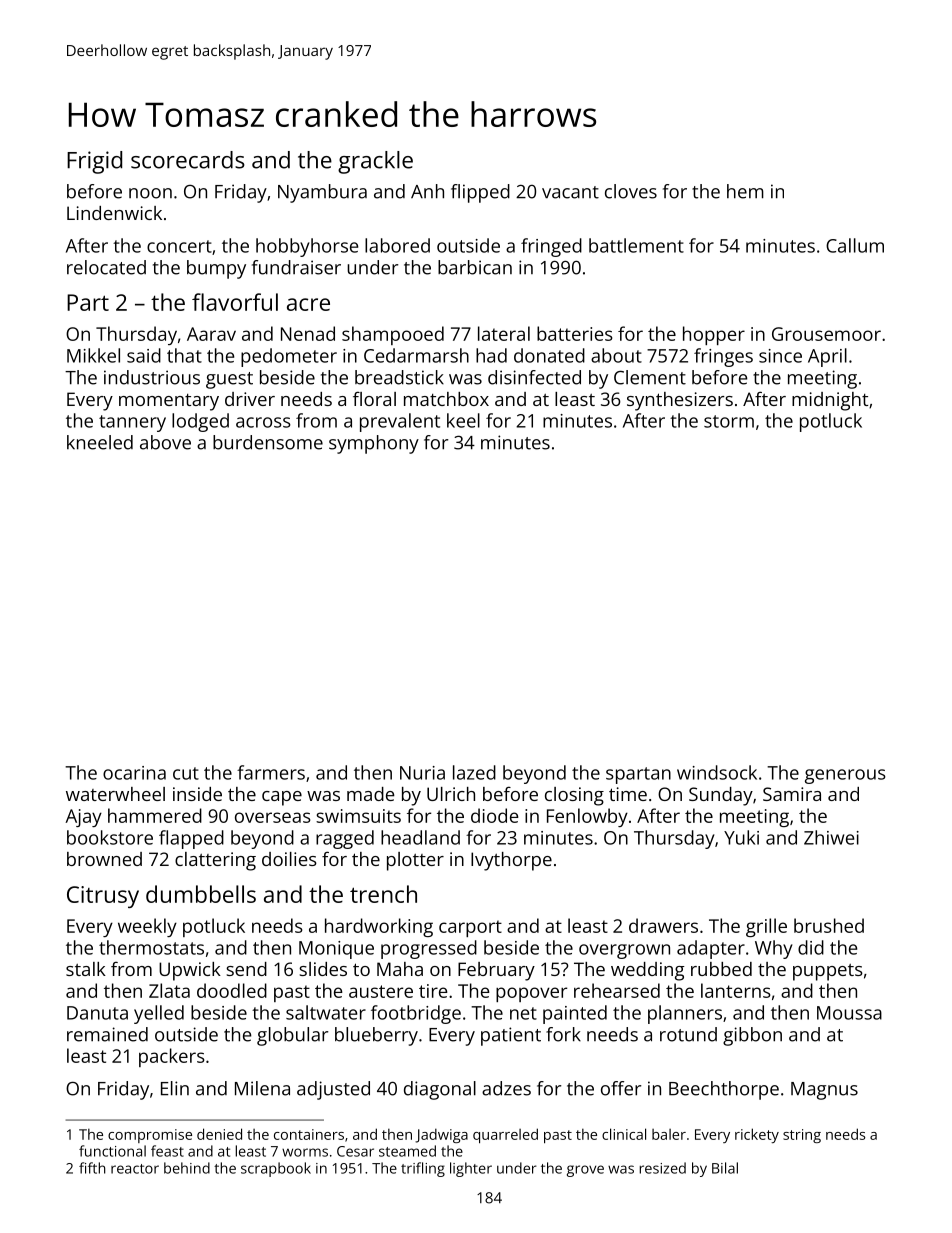 Image resolution: width=952 pixels, height=1233 pixels. What do you see at coordinates (371, 794) in the screenshot?
I see `made` at bounding box center [371, 794].
